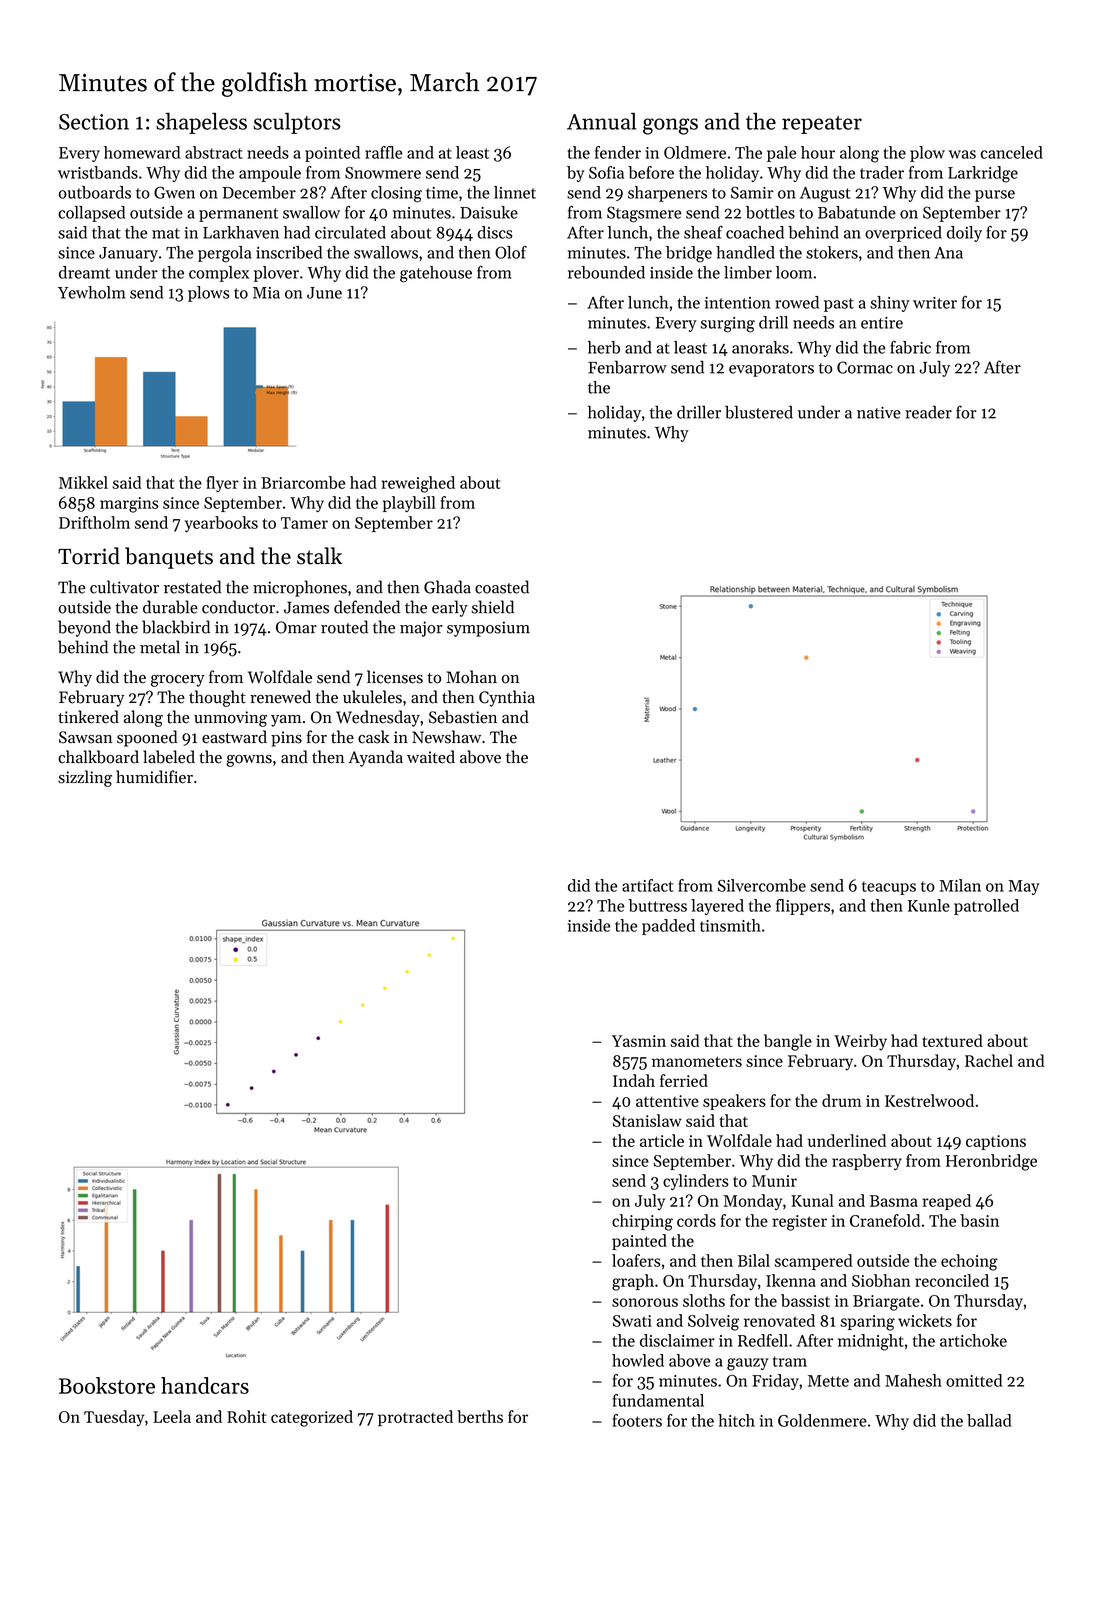  What do you see at coordinates (648, 885) in the document?
I see `artifact` at bounding box center [648, 885].
